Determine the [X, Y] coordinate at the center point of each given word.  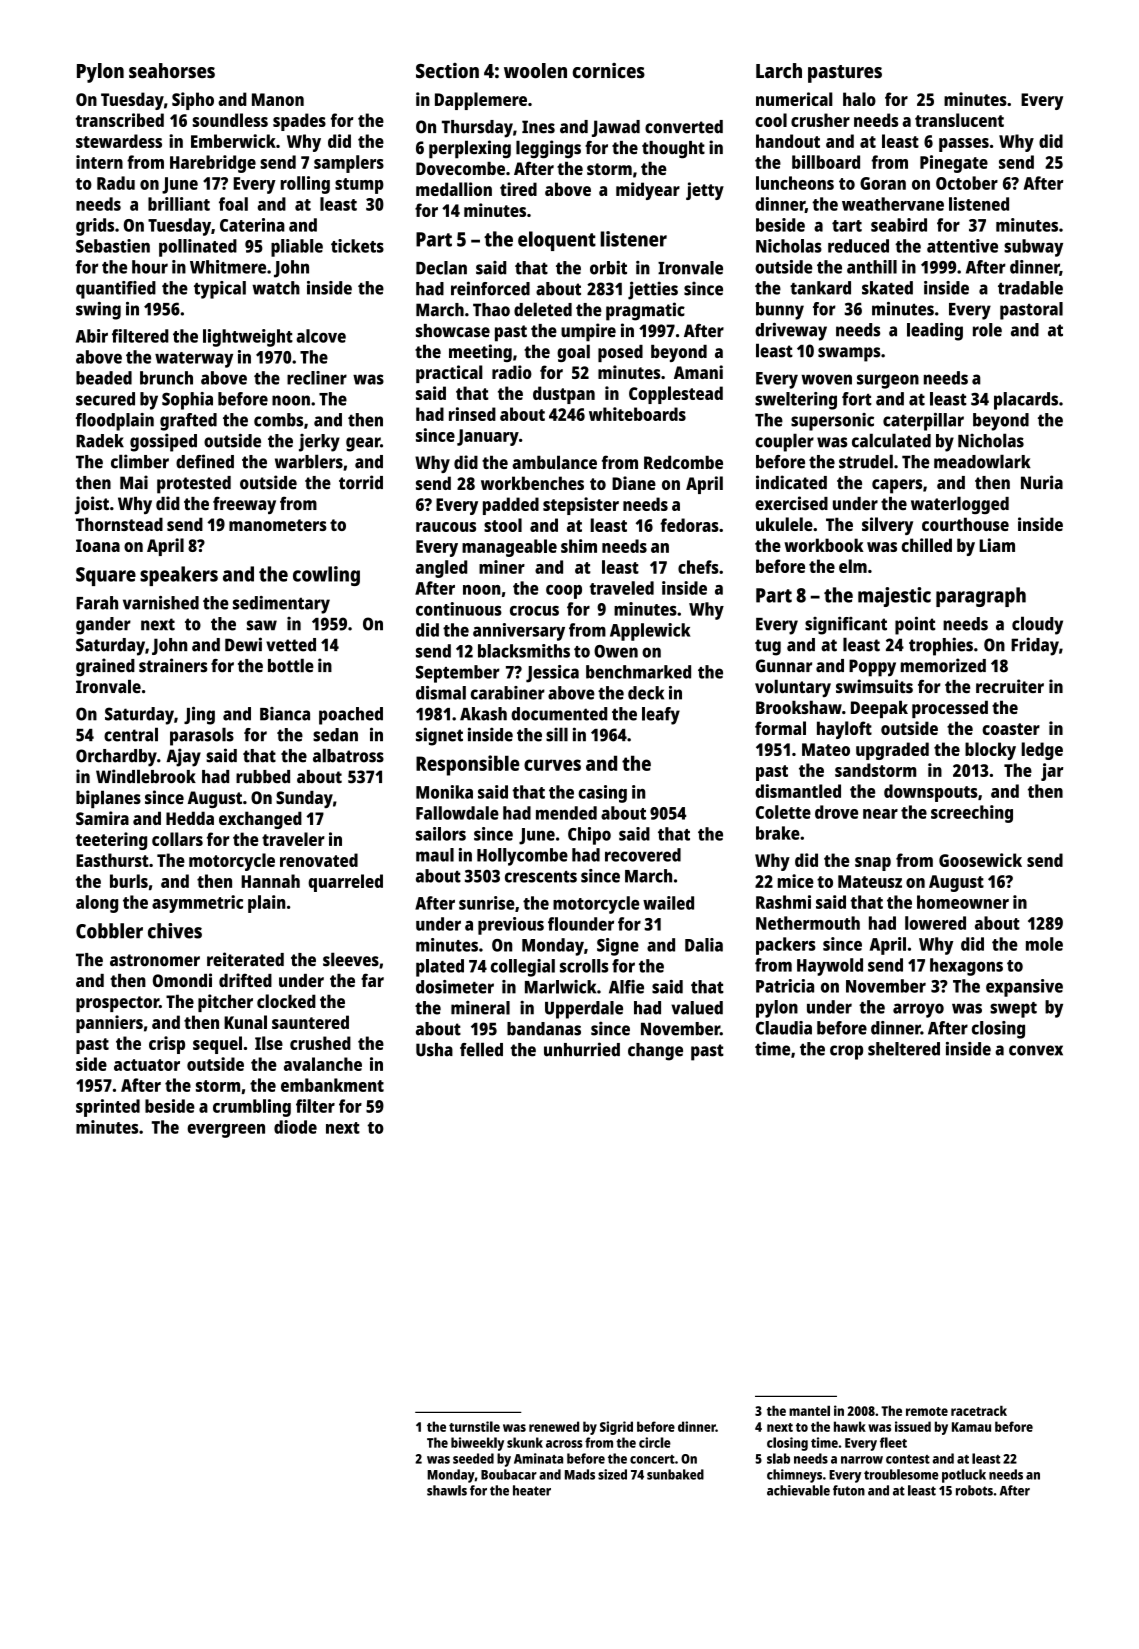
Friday [1035, 646]
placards [1026, 401]
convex [1036, 1050]
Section [447, 70]
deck [646, 693]
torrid [361, 482]
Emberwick [233, 141]
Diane [634, 483]
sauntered [310, 1022]
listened [979, 204]
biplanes [108, 799]
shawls [447, 1490]
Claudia [784, 1028]
